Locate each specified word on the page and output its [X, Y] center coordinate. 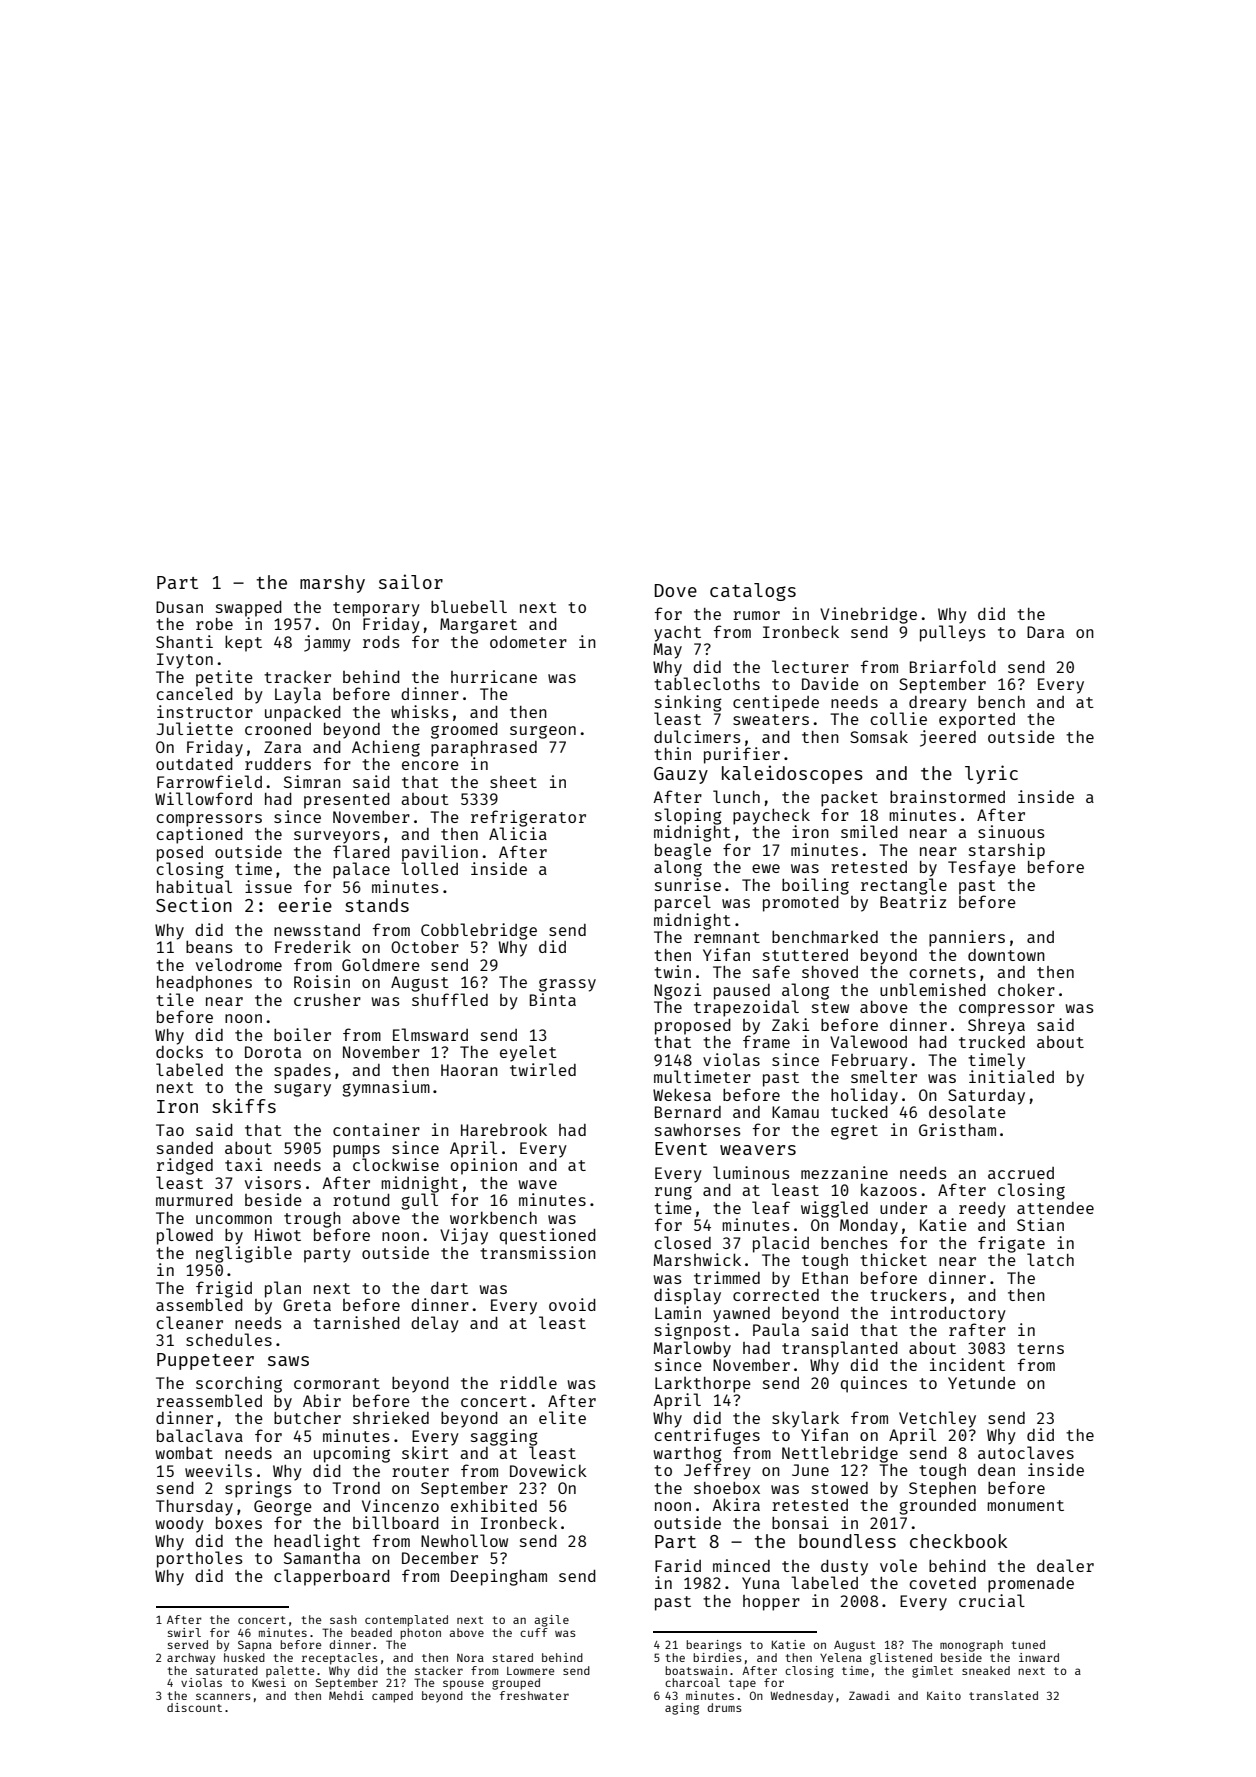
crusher [327, 1000]
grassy [567, 985]
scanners [223, 1696]
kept [243, 643]
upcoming [352, 1454]
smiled [869, 831]
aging [682, 1709]
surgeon [543, 732]
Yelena [841, 1657]
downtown [1006, 955]
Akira [736, 1504]
